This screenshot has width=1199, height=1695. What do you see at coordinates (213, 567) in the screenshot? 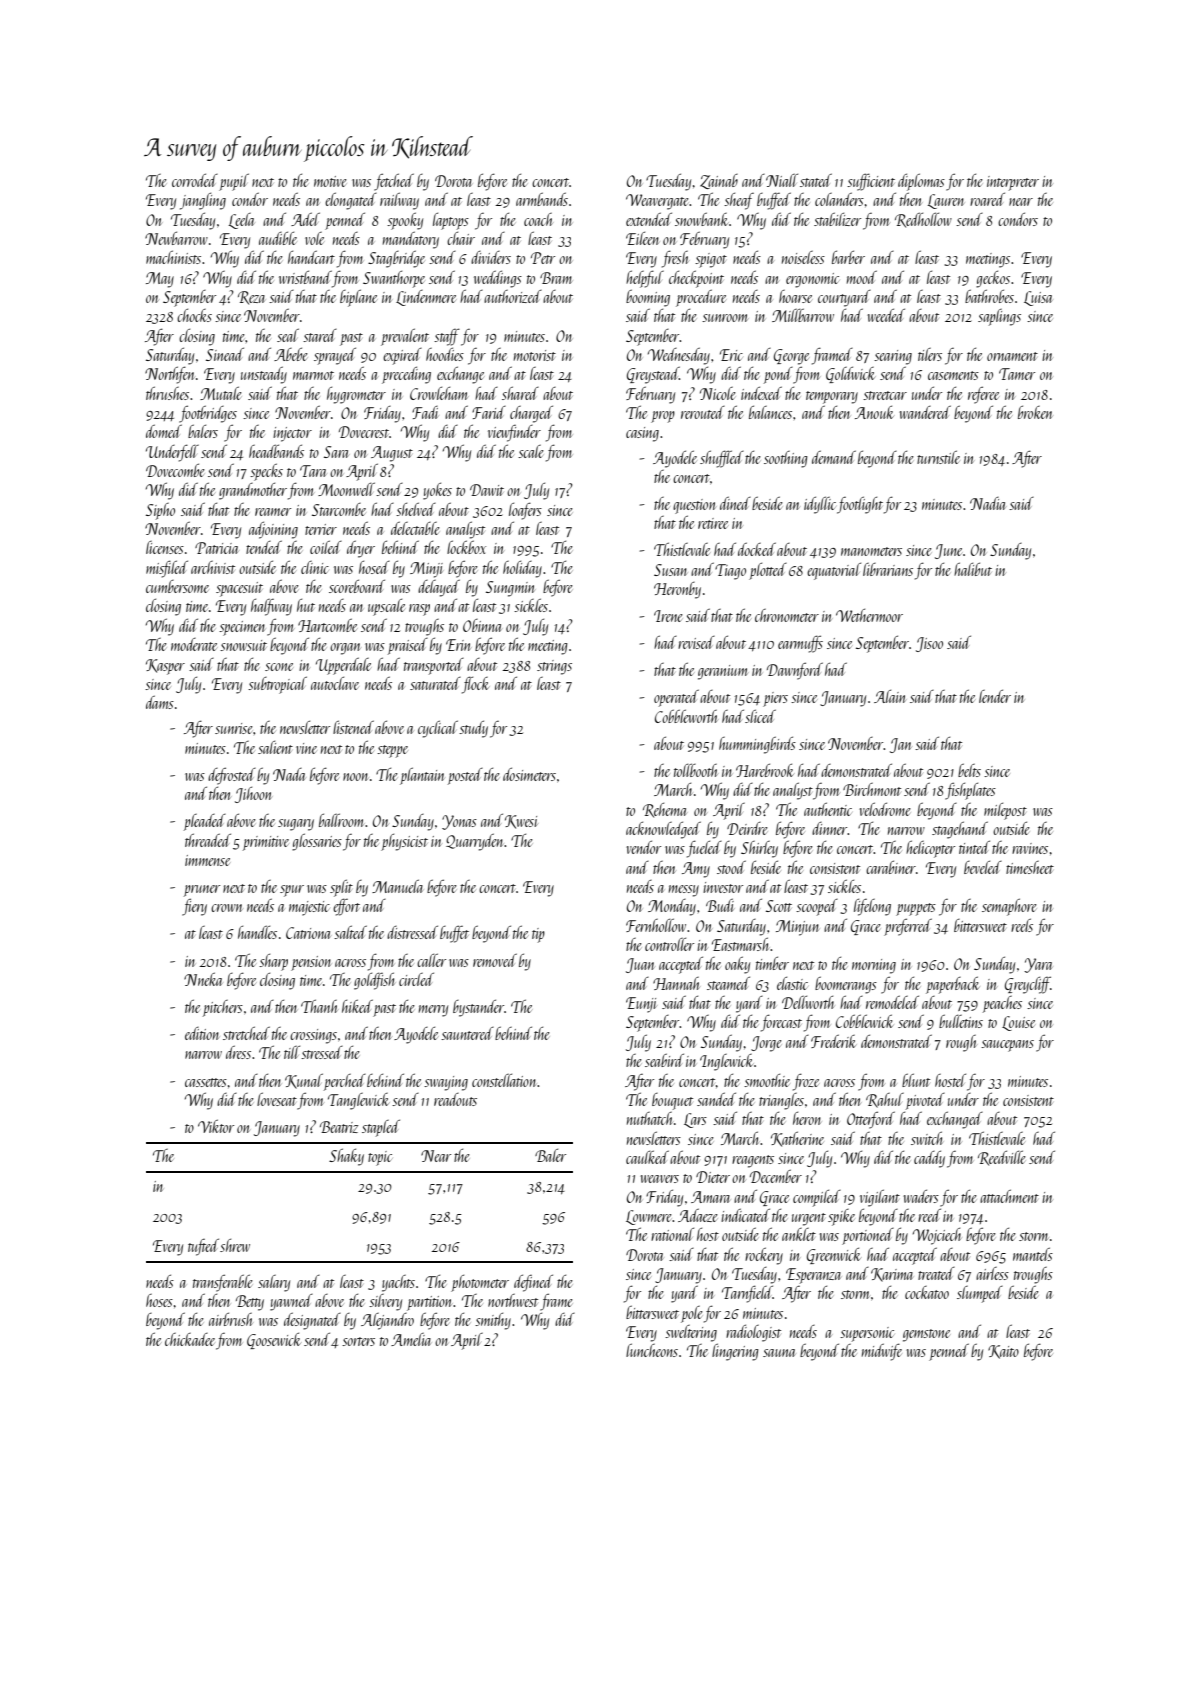
I see `archivist` at bounding box center [213, 567].
